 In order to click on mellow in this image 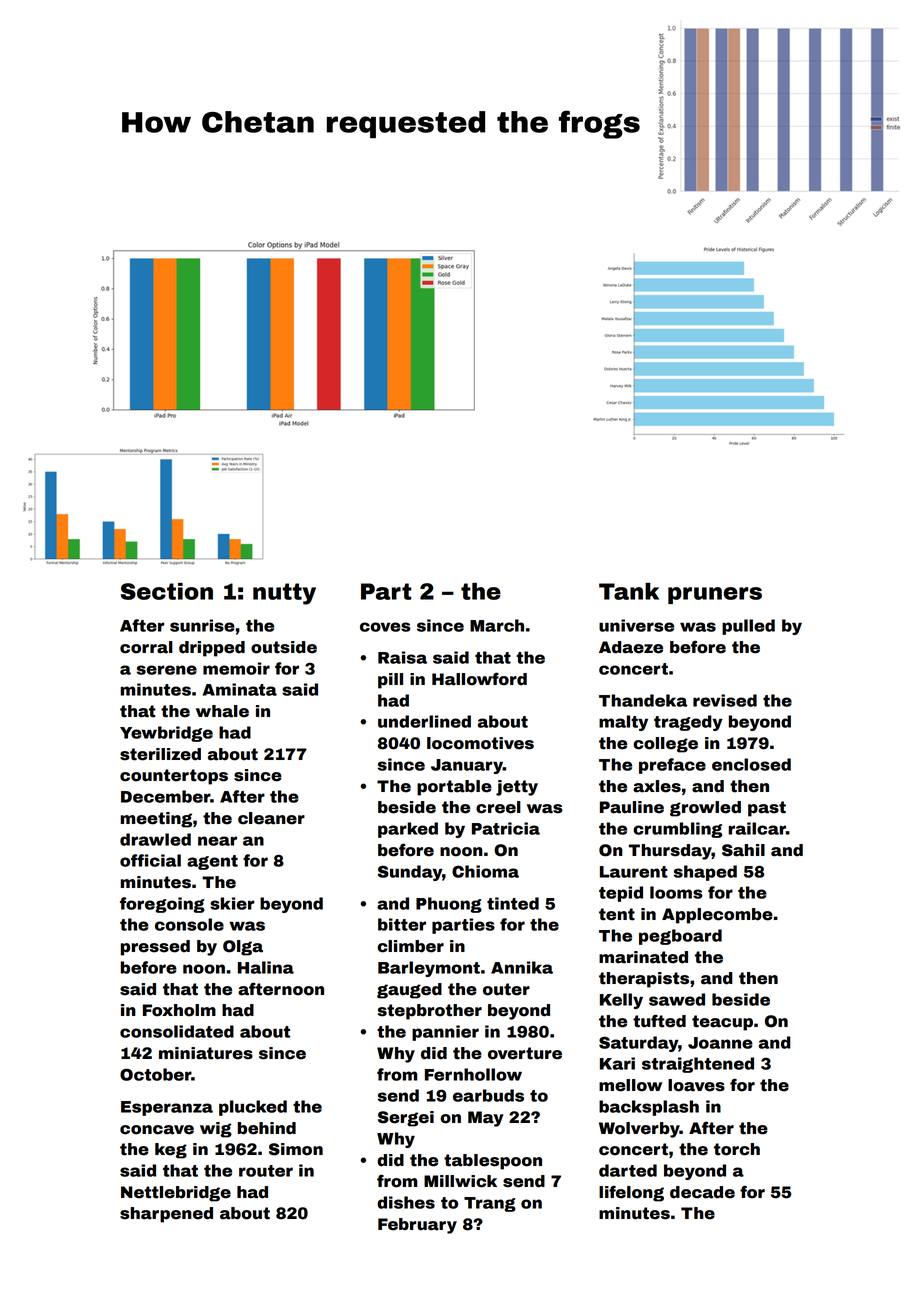, I will do `click(630, 1085)`.
